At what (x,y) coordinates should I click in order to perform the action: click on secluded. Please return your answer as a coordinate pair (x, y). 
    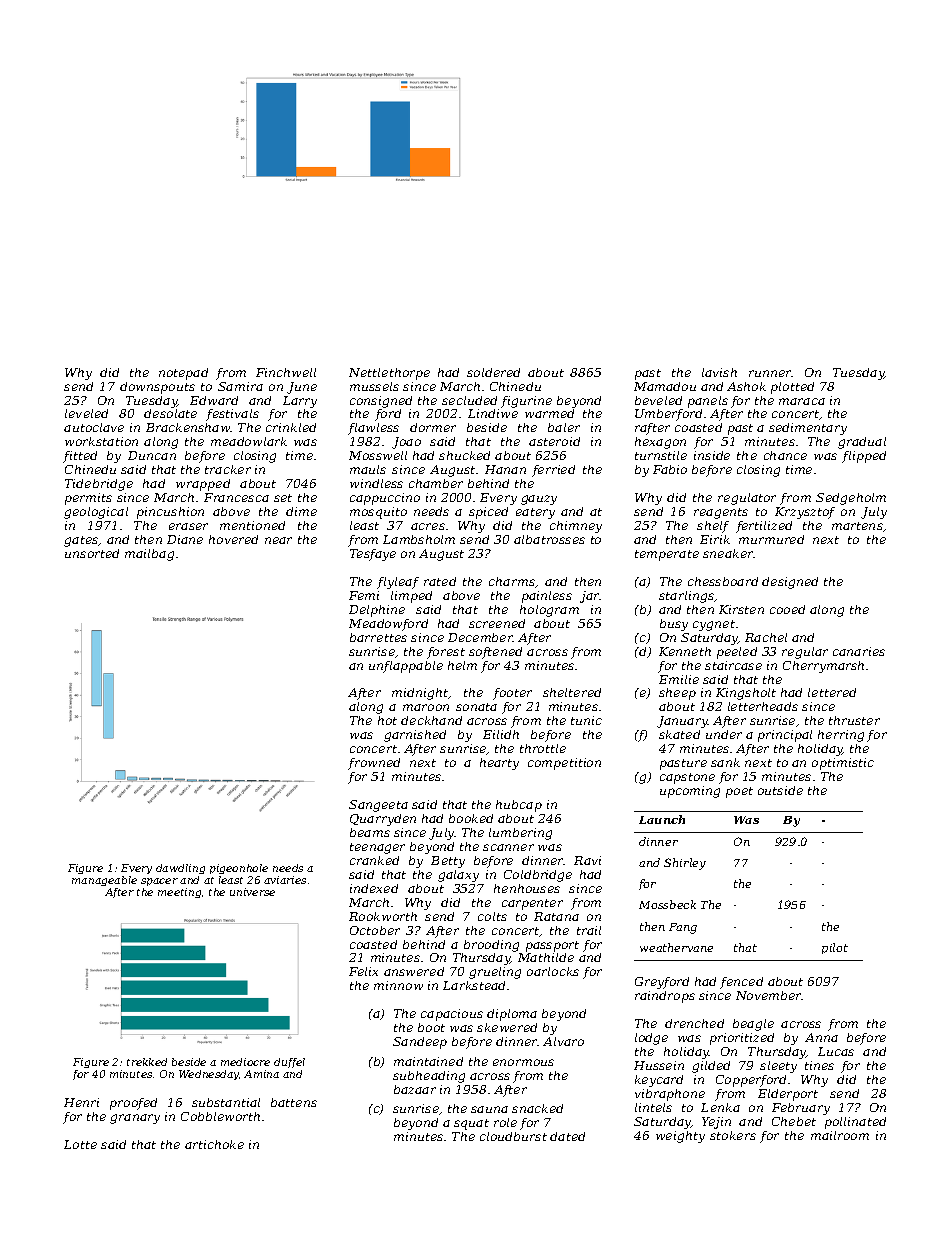
    Looking at the image, I should click on (469, 400).
